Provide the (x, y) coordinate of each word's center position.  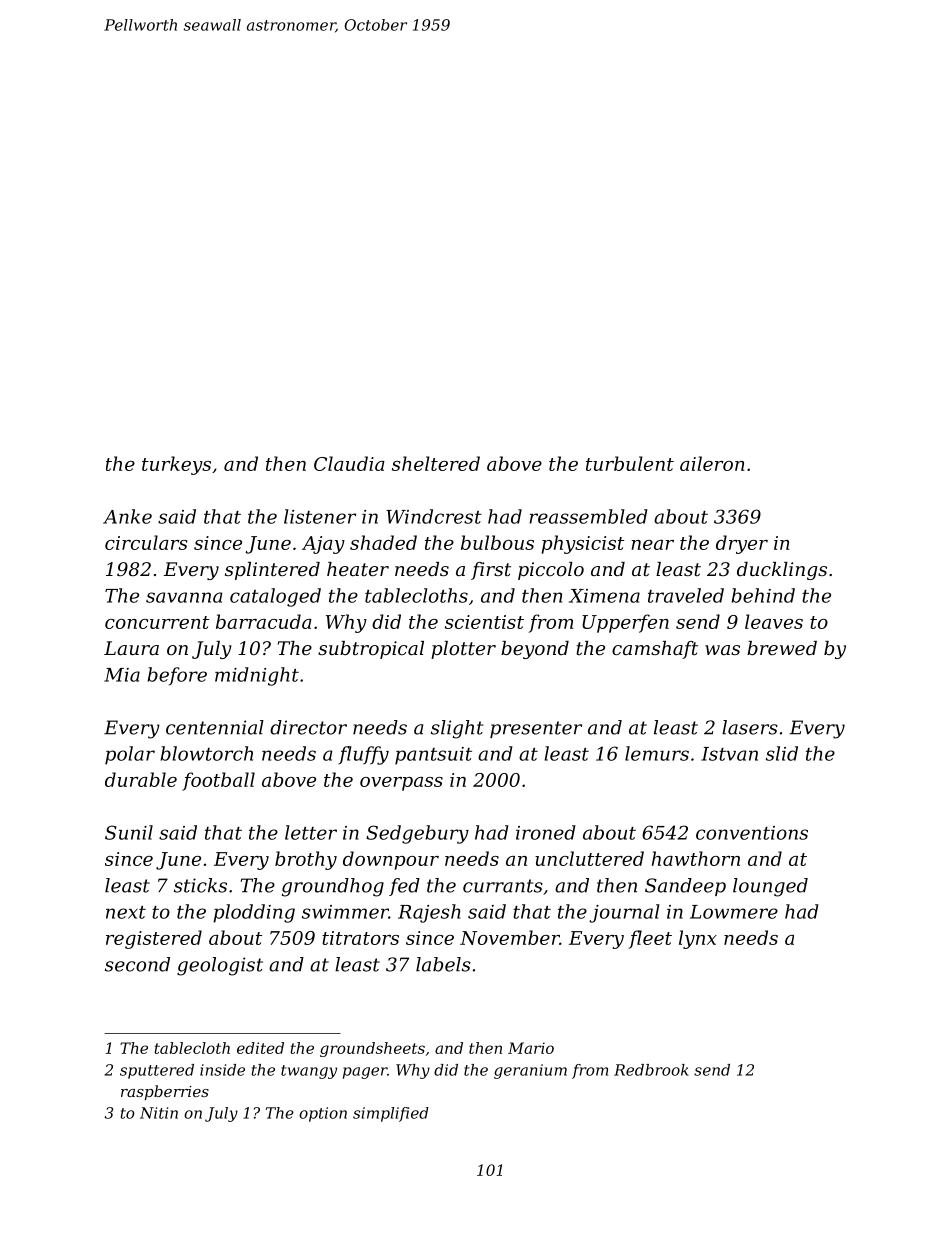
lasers (750, 727)
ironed (546, 832)
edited (260, 1048)
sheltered (436, 463)
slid (782, 753)
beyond (535, 650)
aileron (712, 463)
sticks (200, 885)
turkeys (176, 465)
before (177, 676)
